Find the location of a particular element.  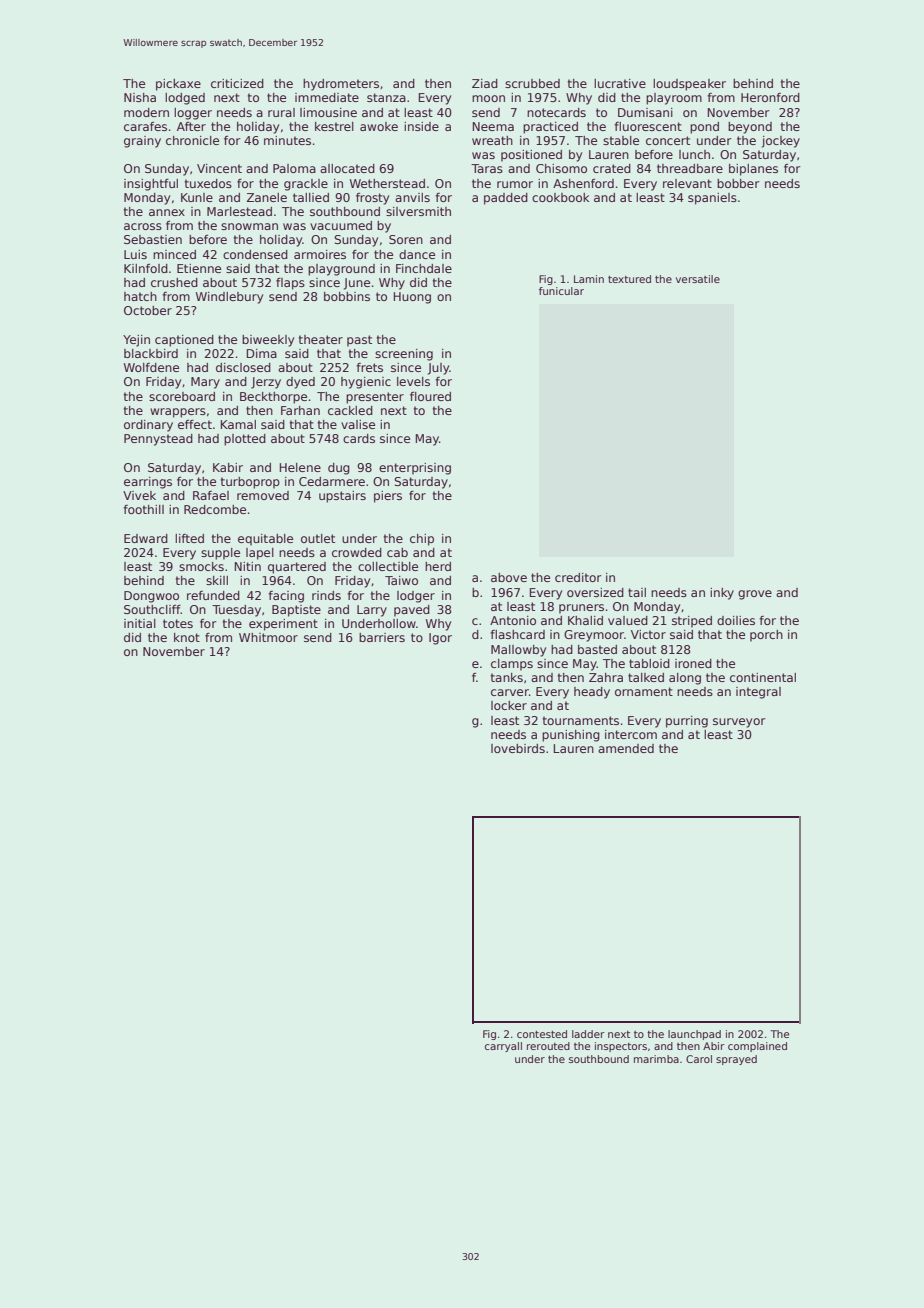

lodger is located at coordinates (416, 597).
